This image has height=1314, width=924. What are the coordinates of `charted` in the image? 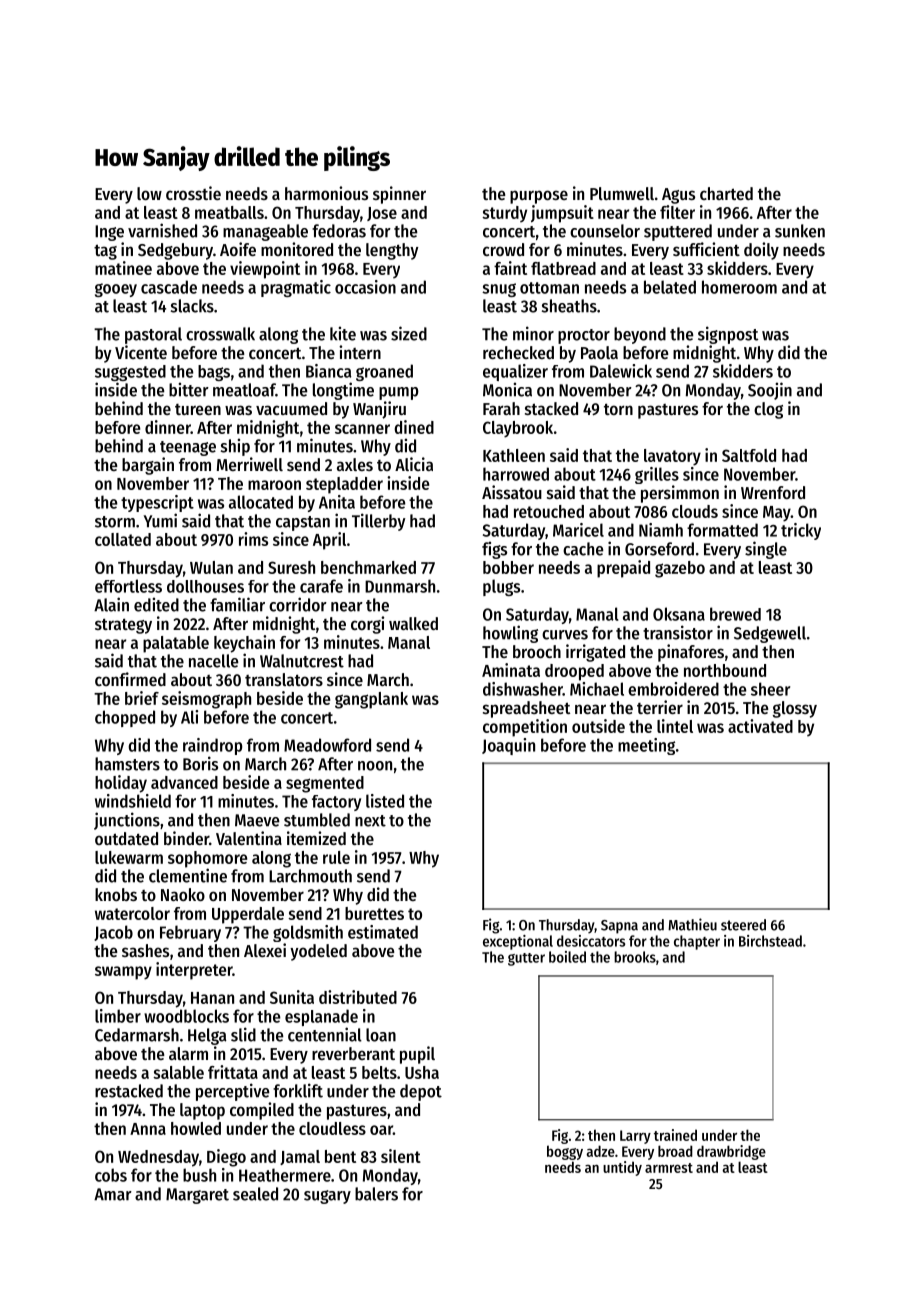 It's located at (726, 193).
